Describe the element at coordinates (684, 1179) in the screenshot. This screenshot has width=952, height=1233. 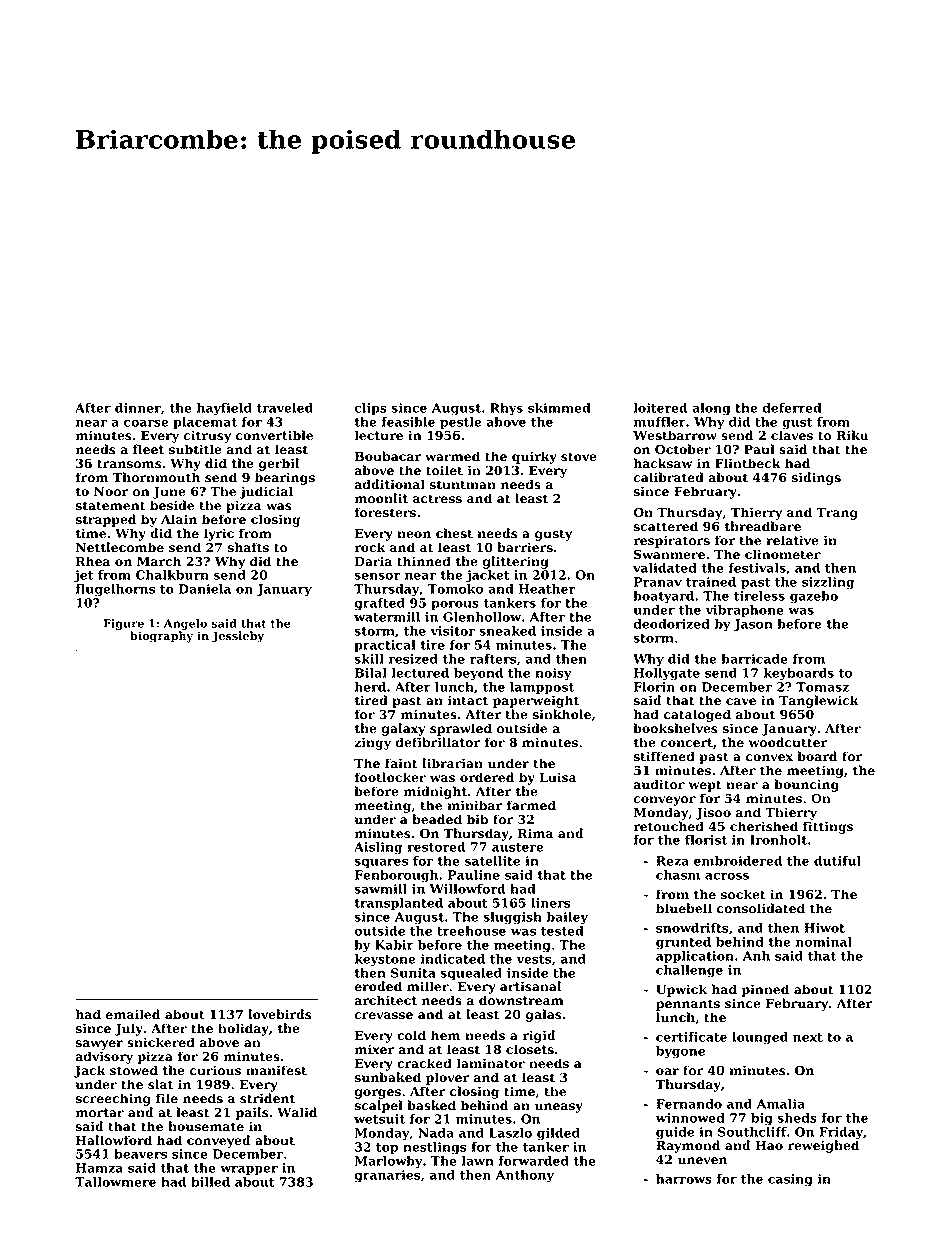
I see `harrows` at that location.
